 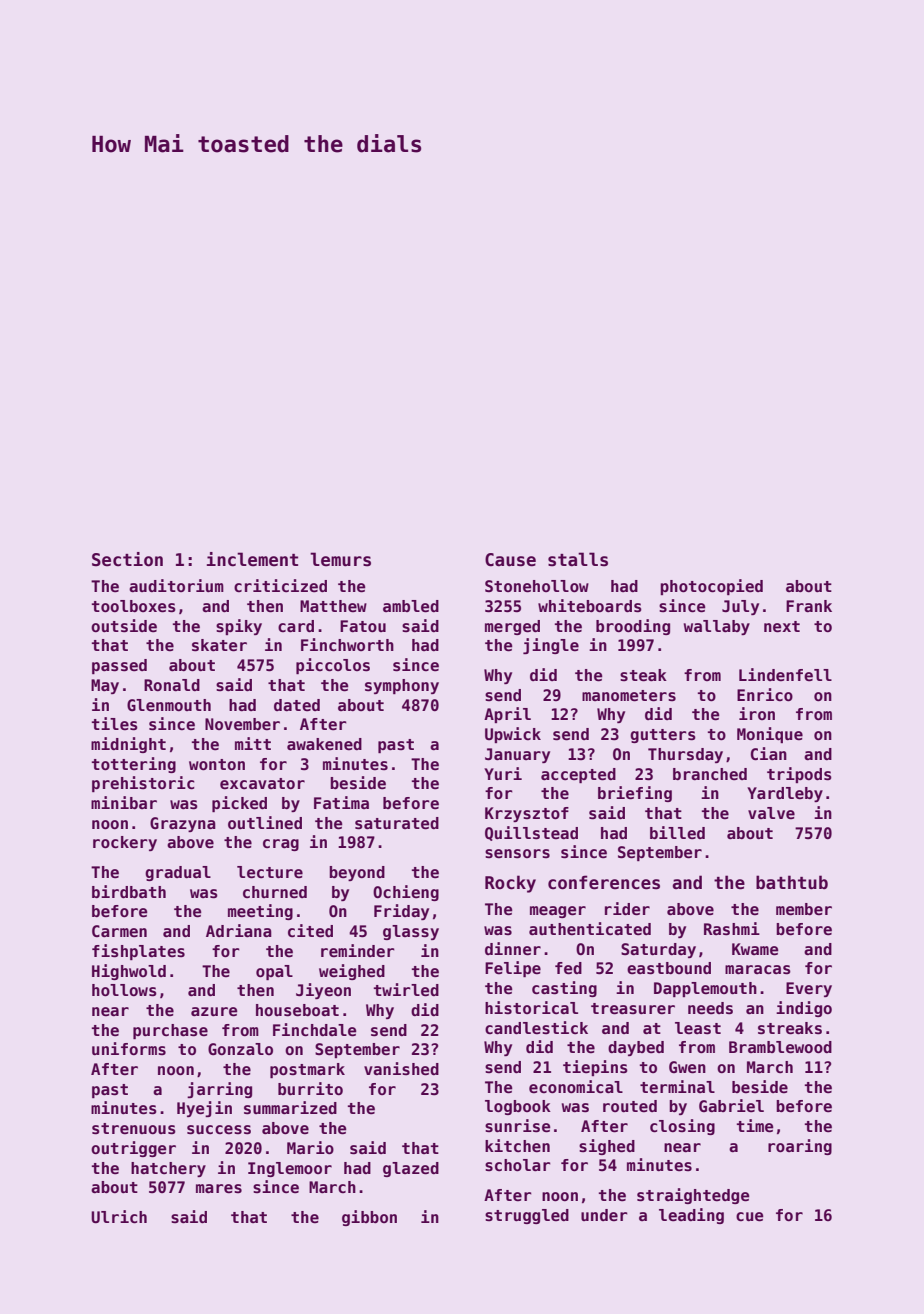 I want to click on Glenmouth, so click(x=169, y=705).
